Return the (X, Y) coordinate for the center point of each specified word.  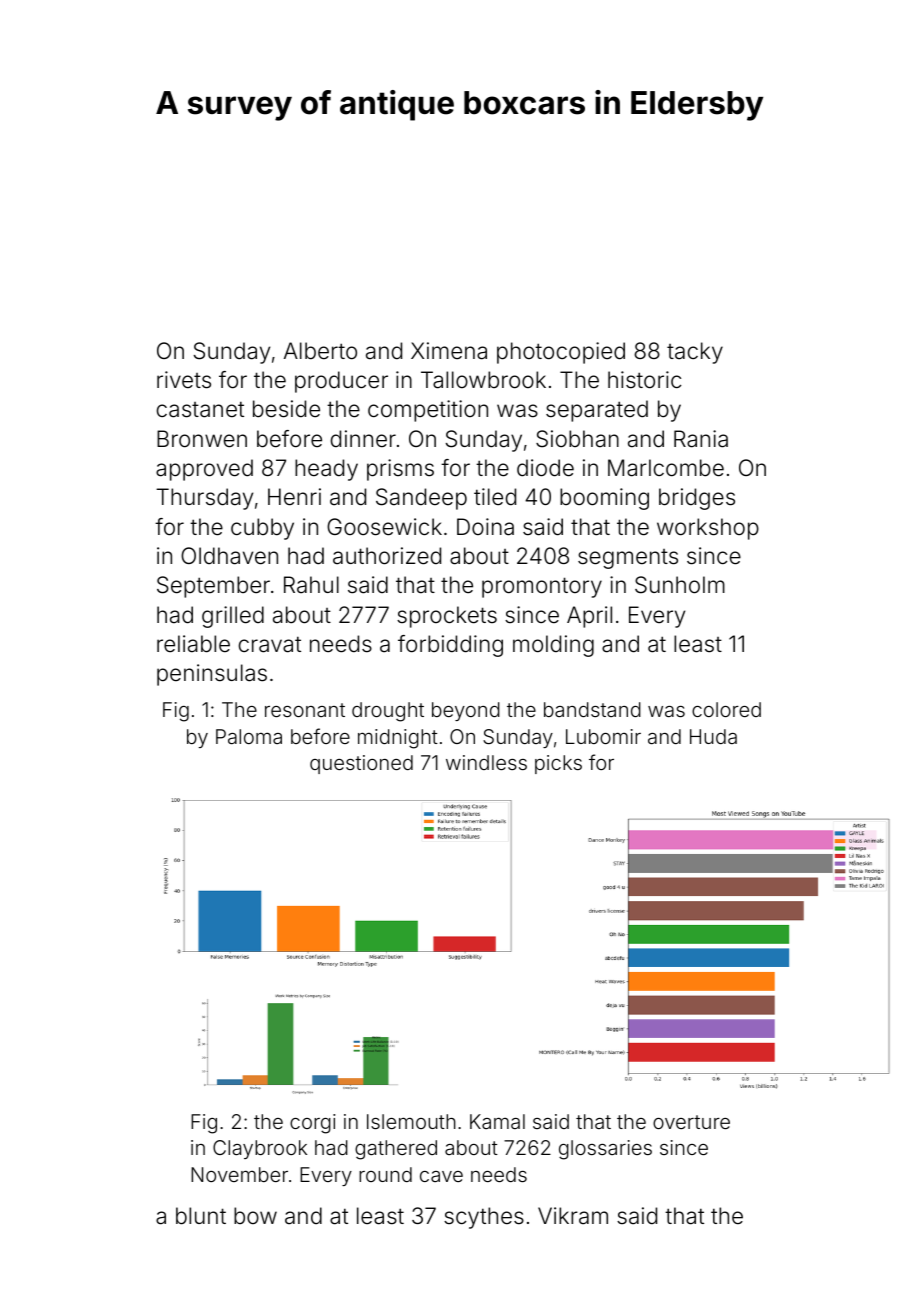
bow (255, 1215)
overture (691, 1122)
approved (204, 470)
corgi (312, 1124)
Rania (701, 439)
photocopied (561, 353)
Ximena (449, 351)
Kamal (497, 1121)
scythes (484, 1218)
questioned (361, 764)
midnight (398, 739)
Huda (713, 736)
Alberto (320, 351)
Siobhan (577, 439)
